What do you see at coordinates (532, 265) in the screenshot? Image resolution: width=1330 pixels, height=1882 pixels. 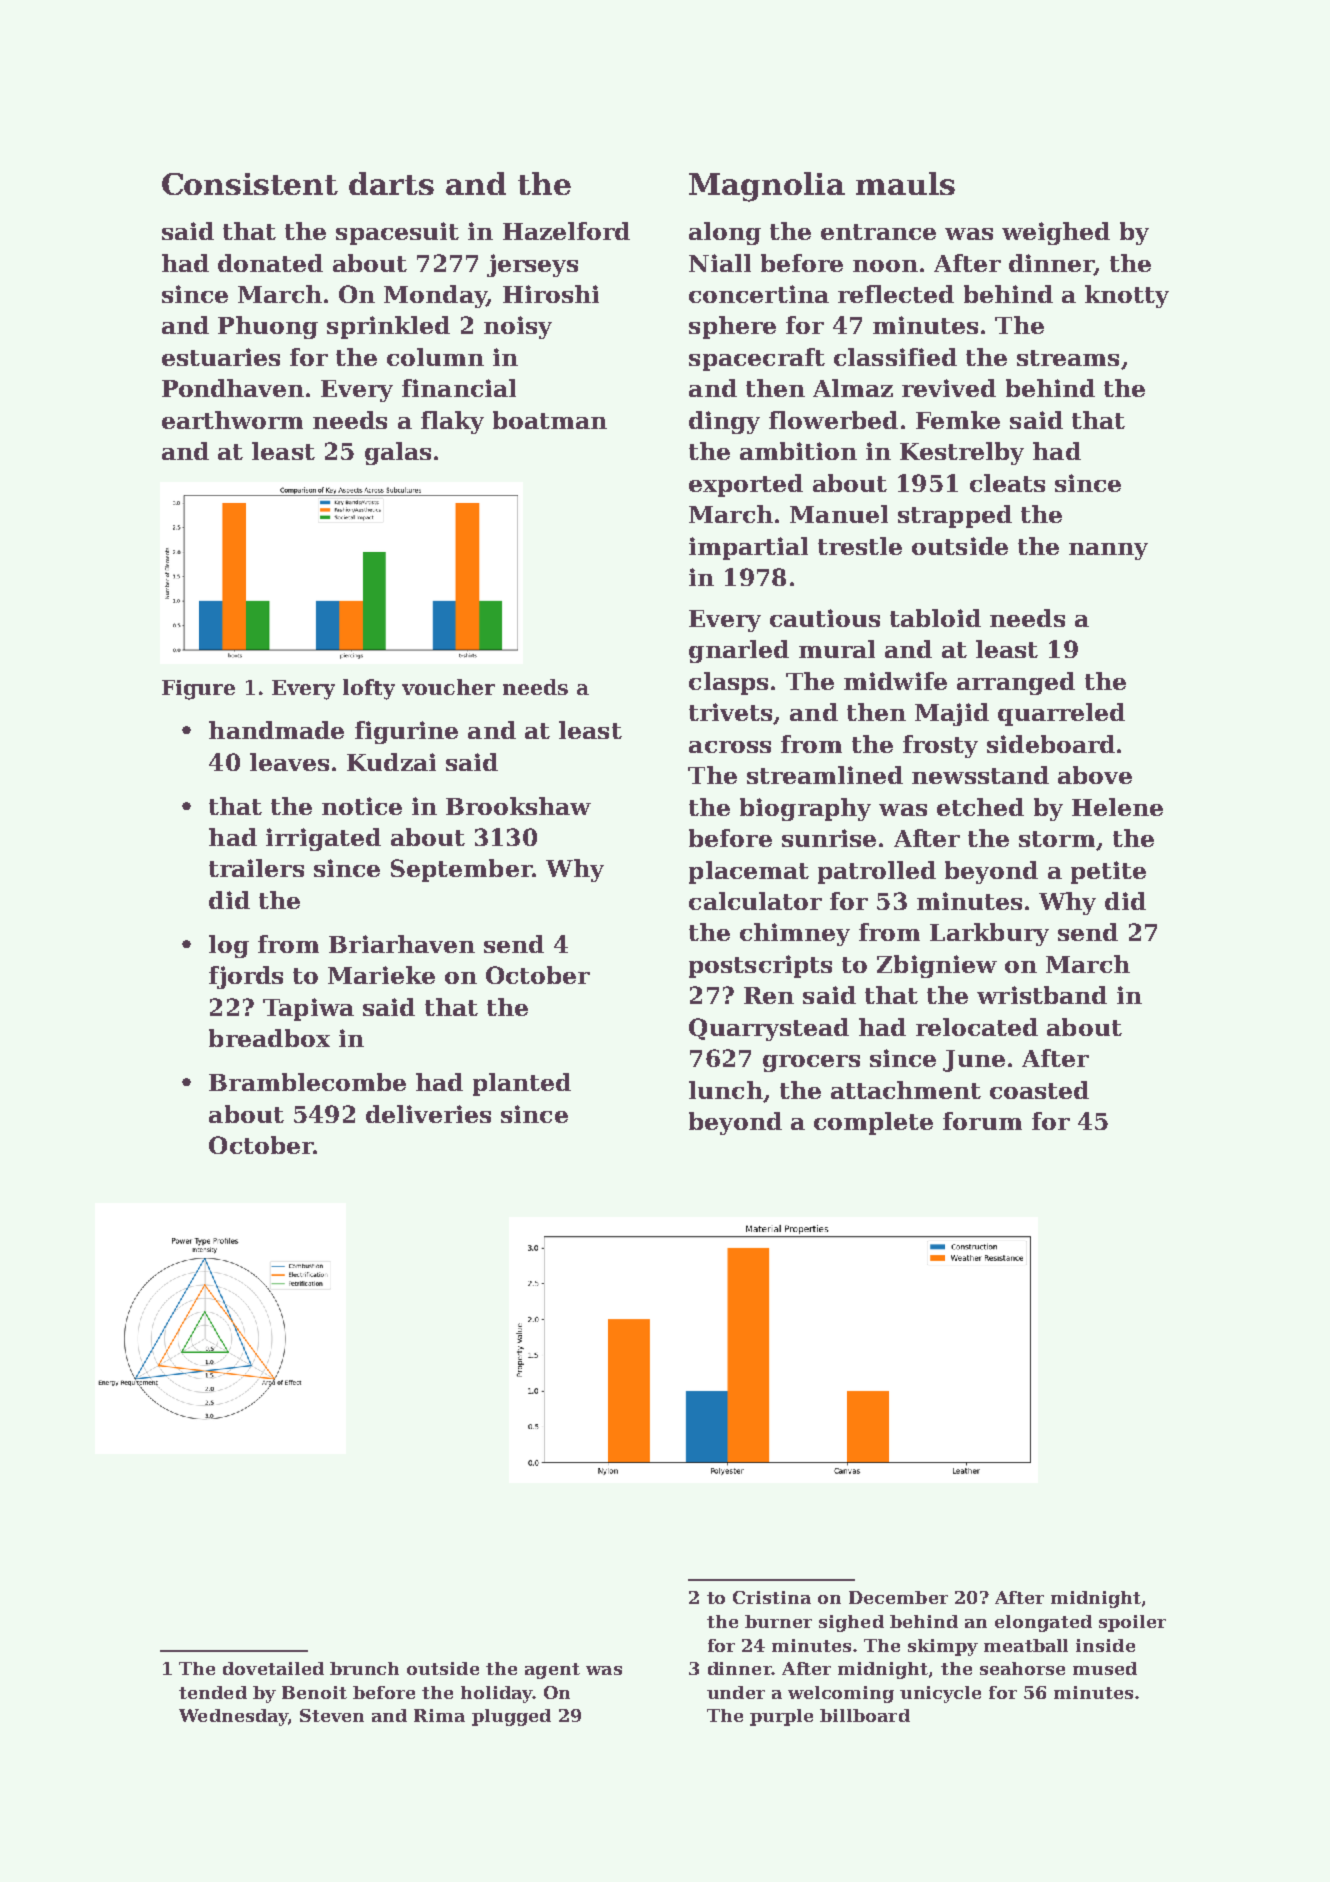 I see `jerseys` at bounding box center [532, 265].
